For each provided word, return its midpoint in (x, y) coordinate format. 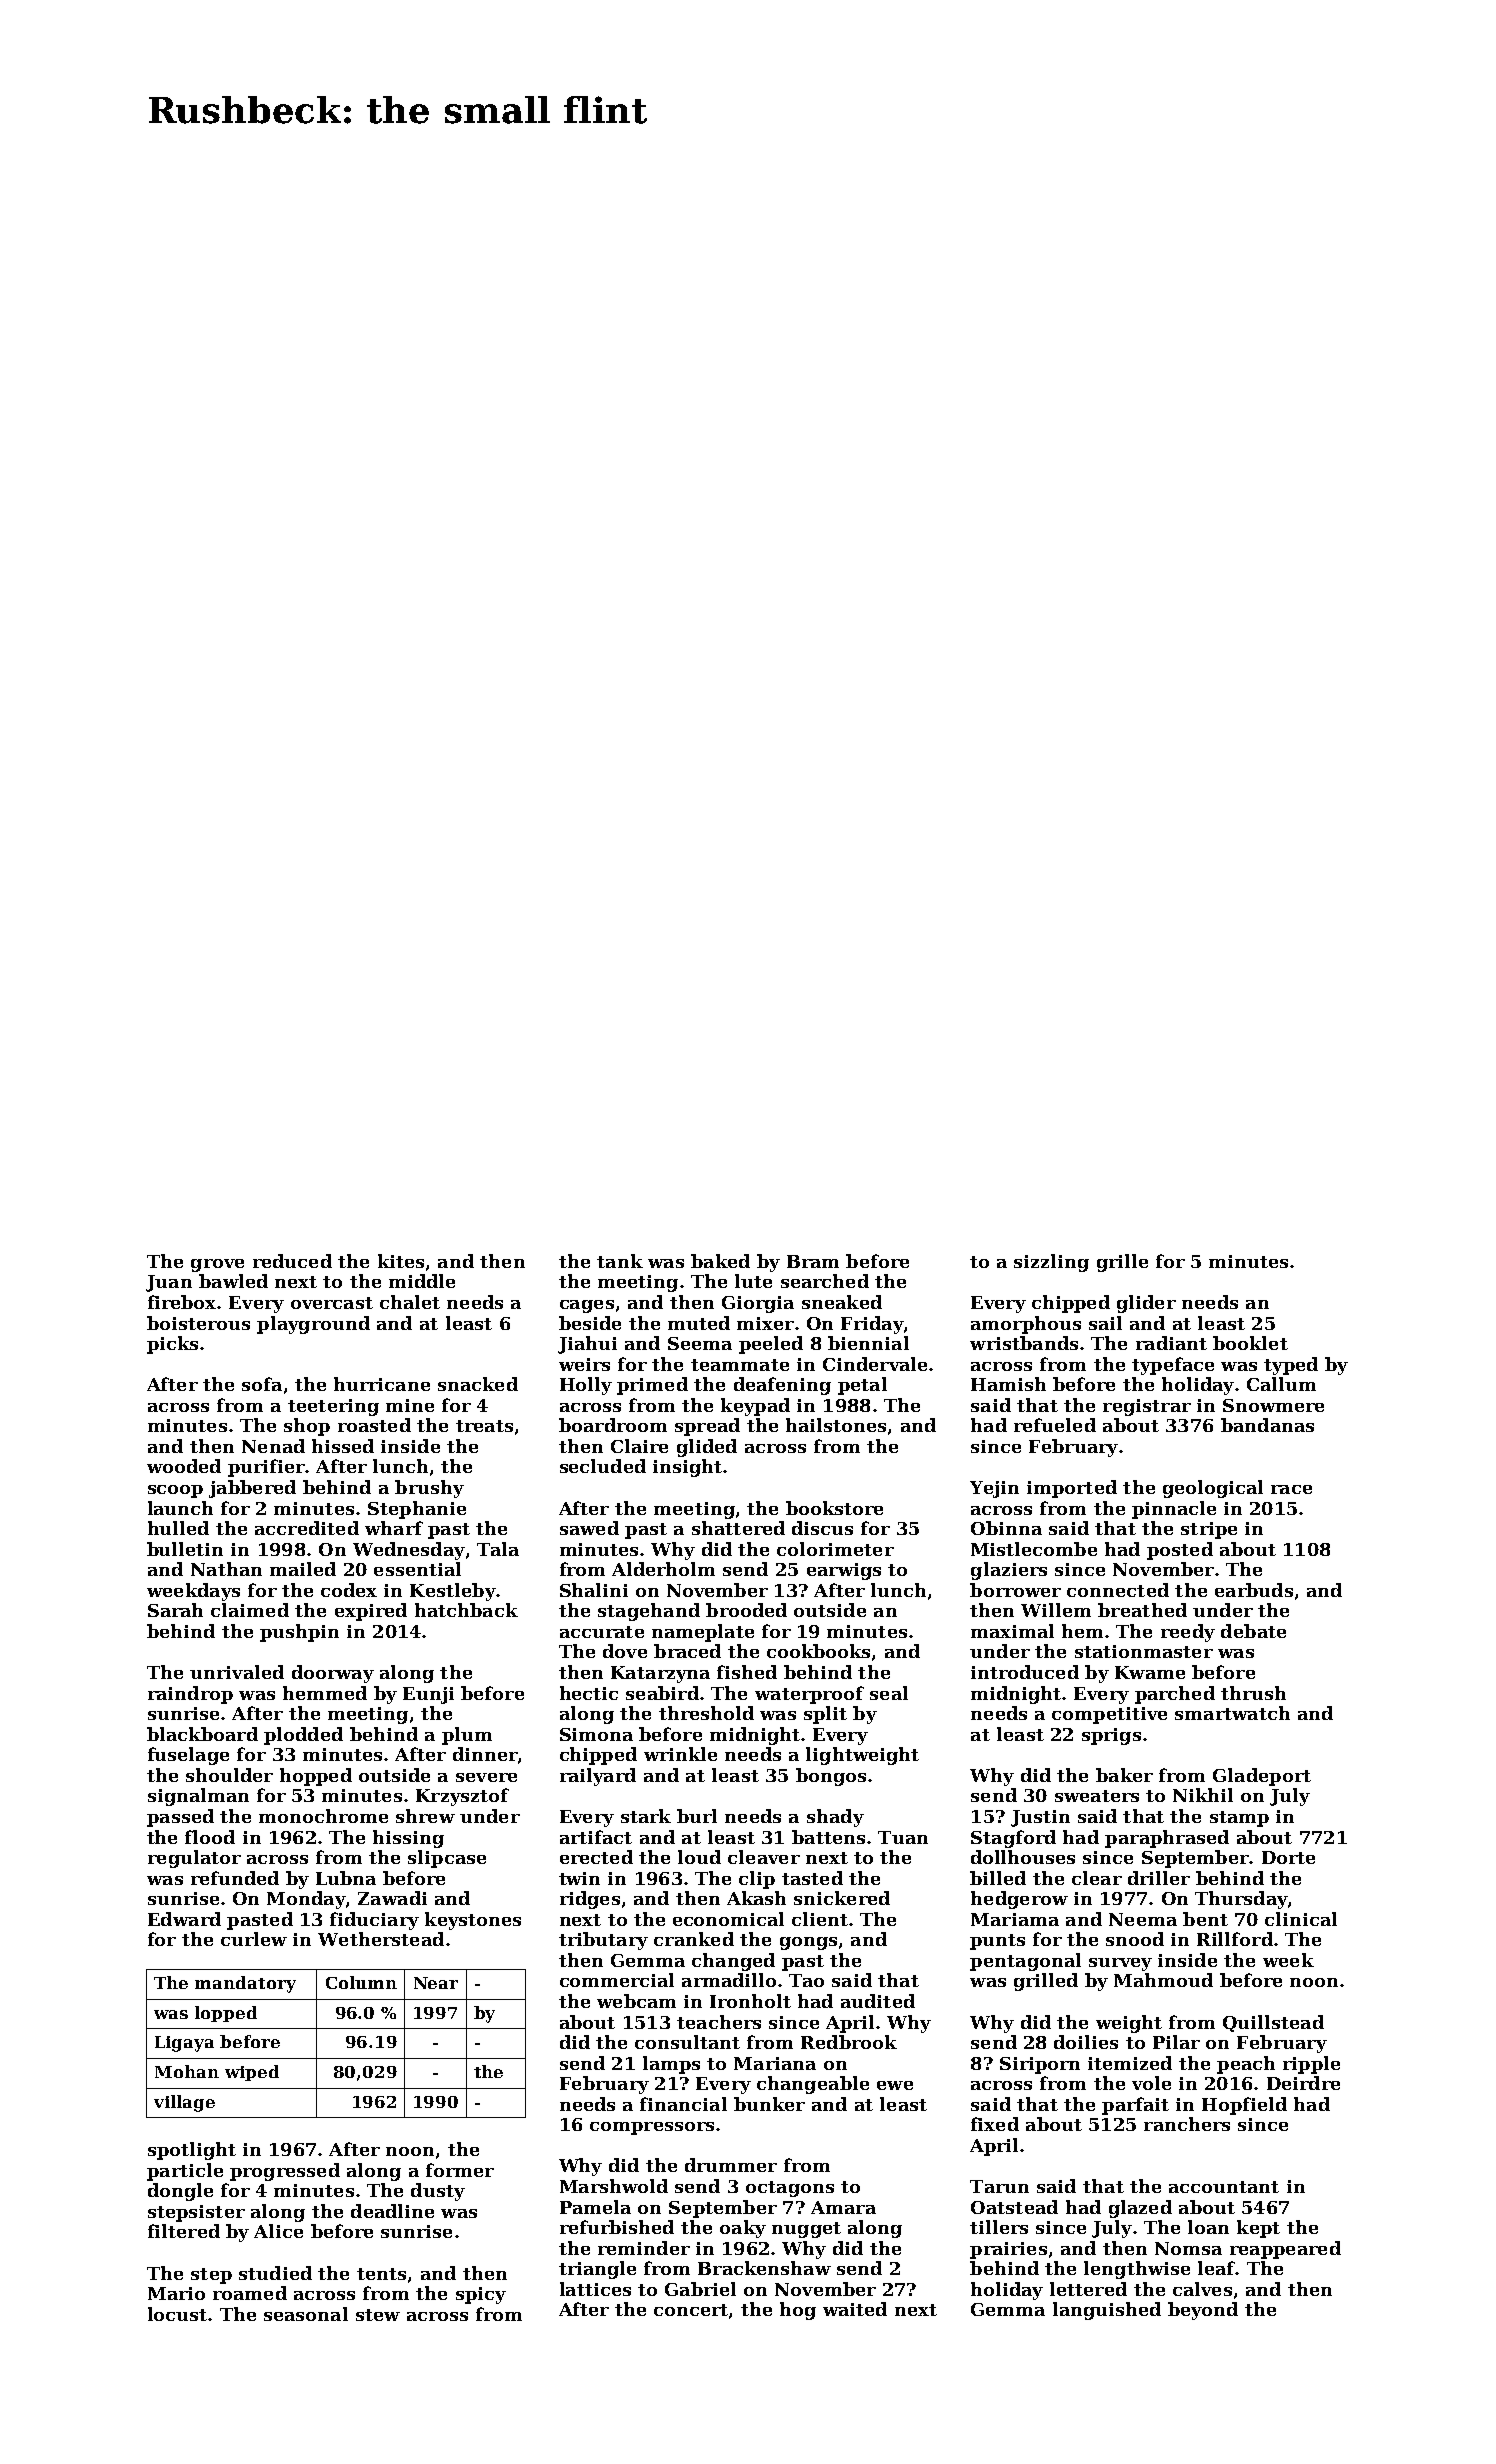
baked (720, 1261)
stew (378, 2315)
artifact (596, 1837)
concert (691, 2310)
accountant (1224, 2187)
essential (417, 1569)
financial (683, 2104)
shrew (425, 1816)
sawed (589, 1528)
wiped (252, 2073)
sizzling (1051, 1263)
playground (313, 1325)
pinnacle (1174, 1510)
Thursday (1241, 1900)
